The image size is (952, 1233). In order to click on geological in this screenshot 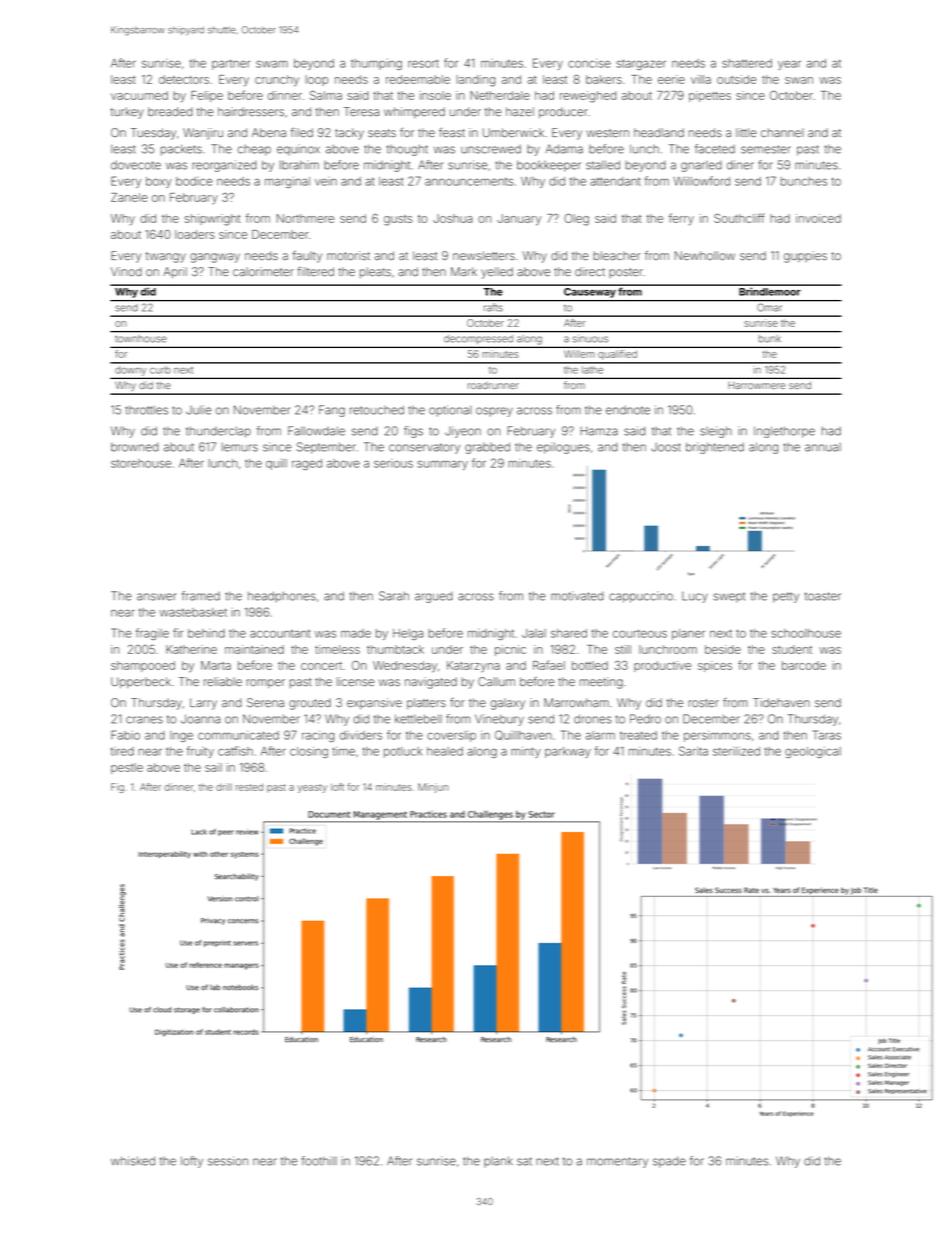, I will do `click(813, 752)`.
